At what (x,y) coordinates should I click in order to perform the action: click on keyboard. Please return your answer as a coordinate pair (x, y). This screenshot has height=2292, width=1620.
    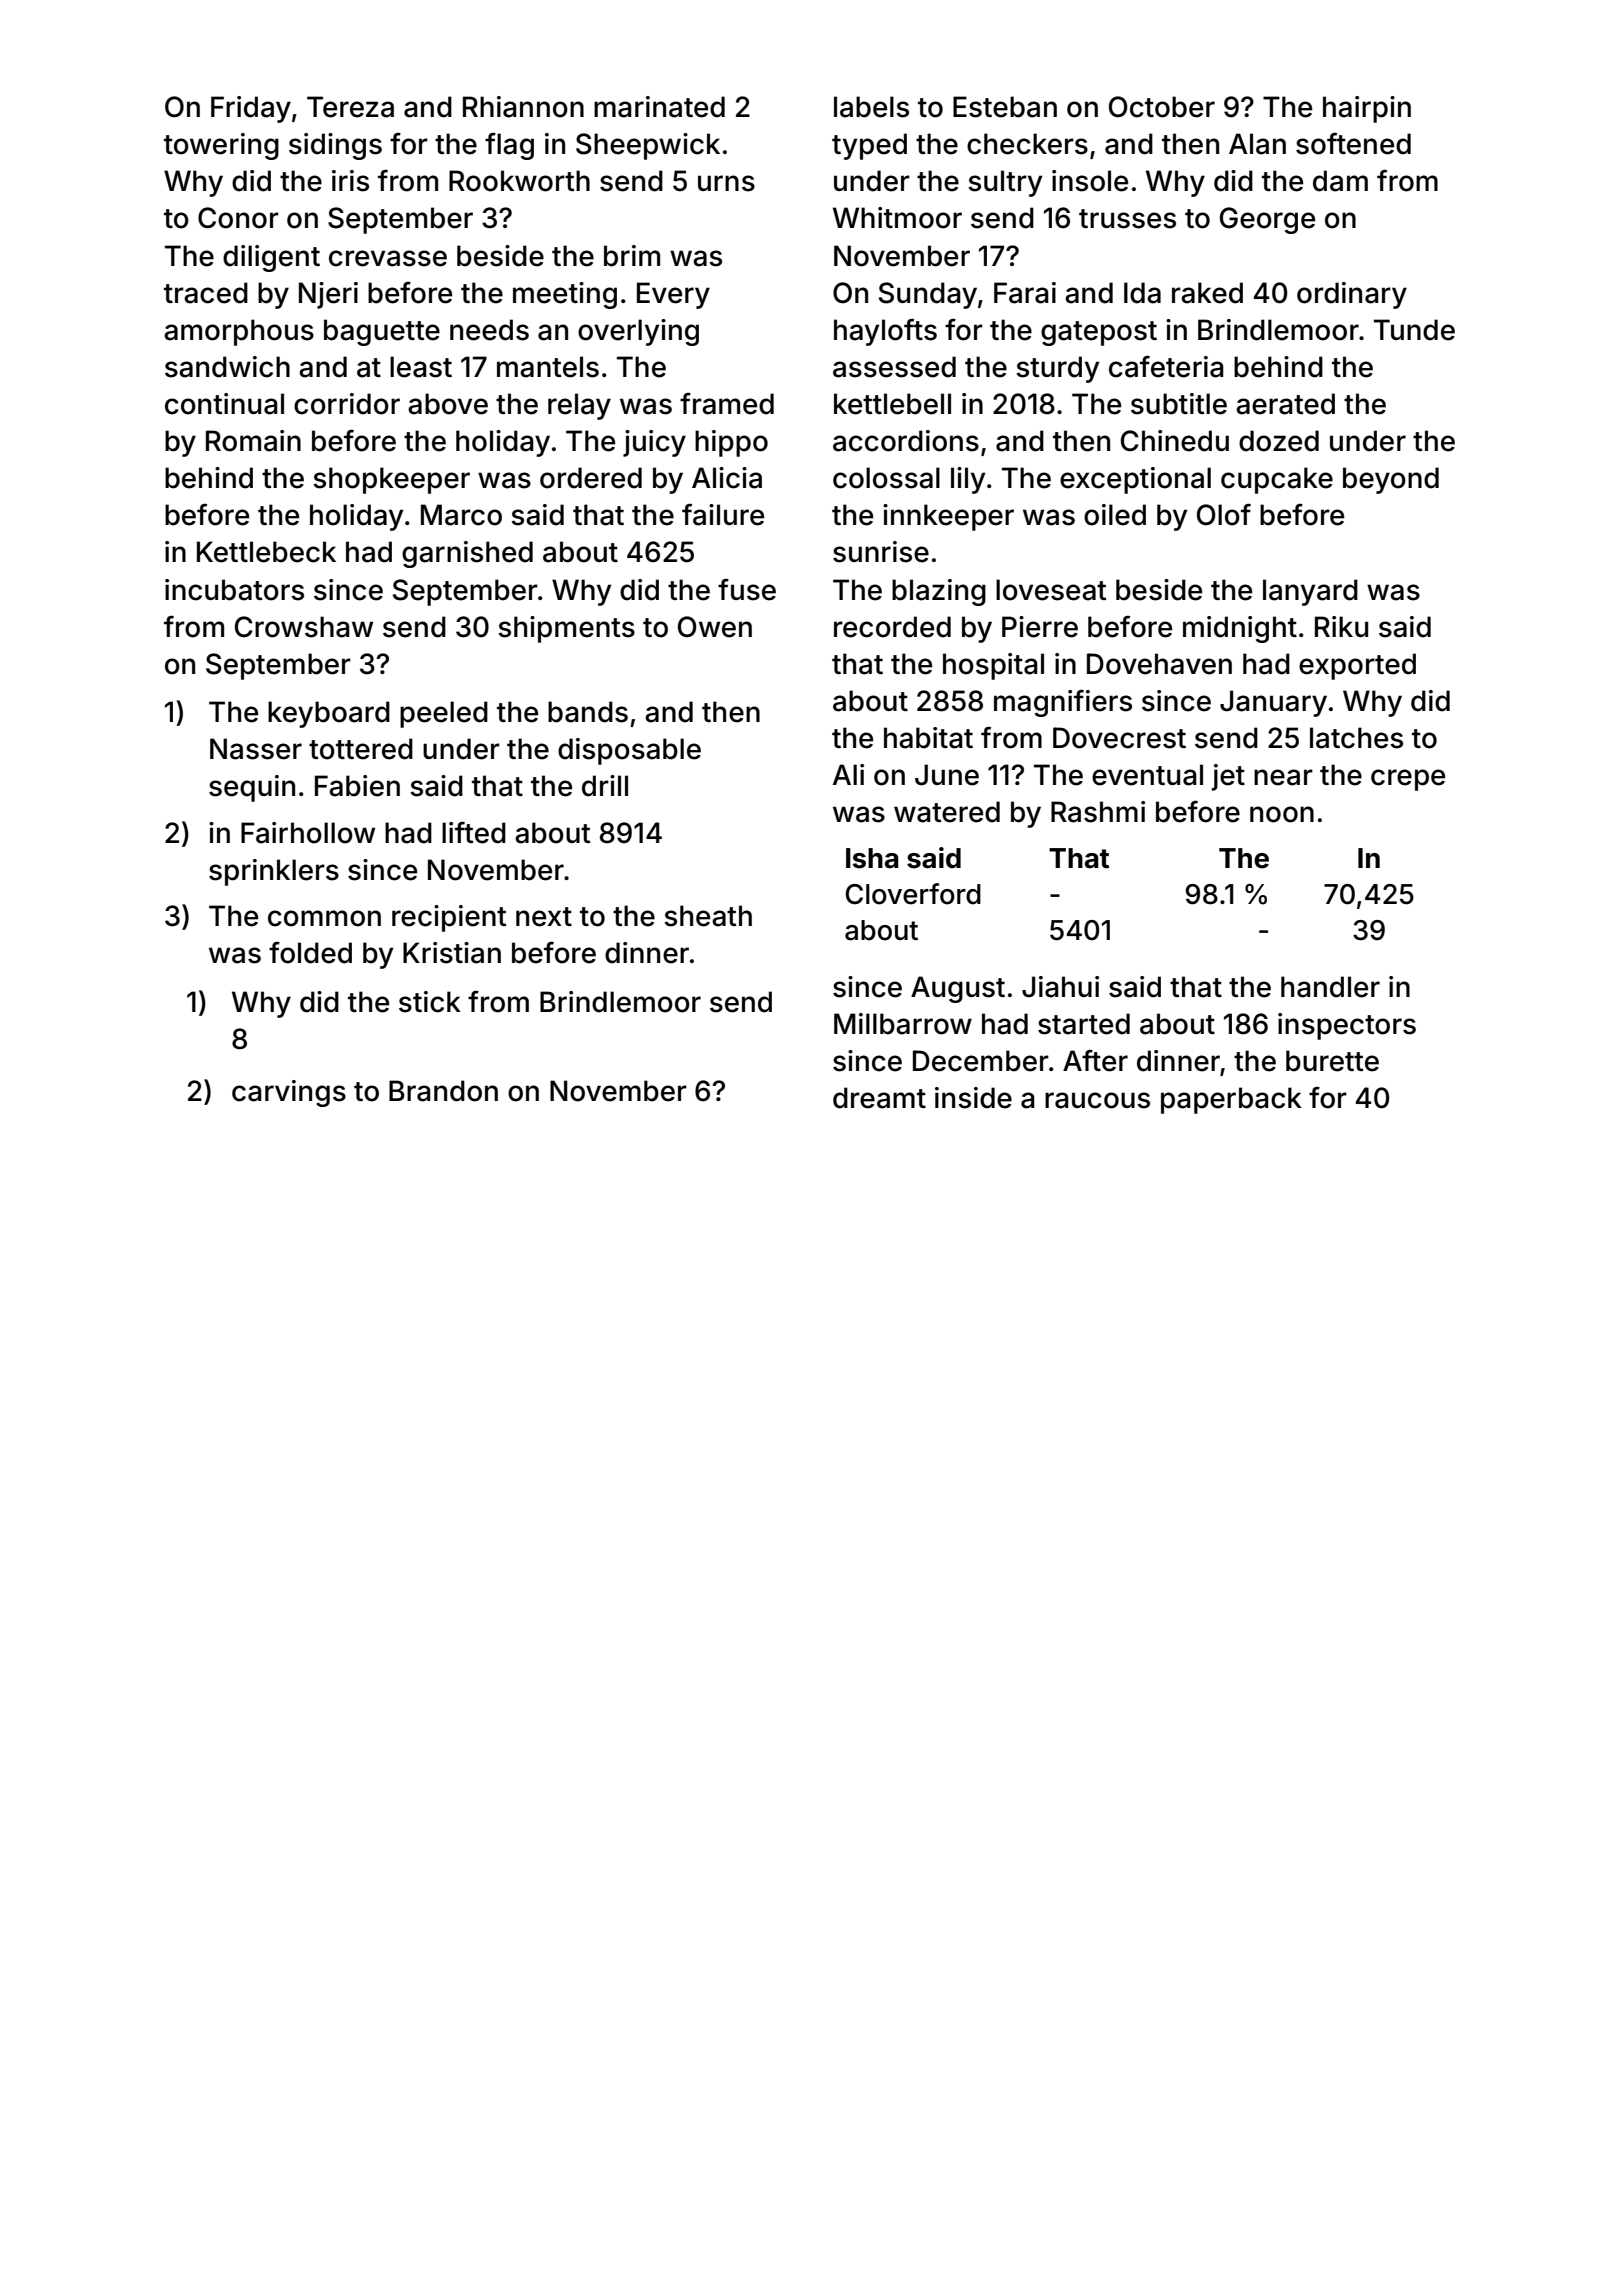
    Looking at the image, I should click on (329, 714).
